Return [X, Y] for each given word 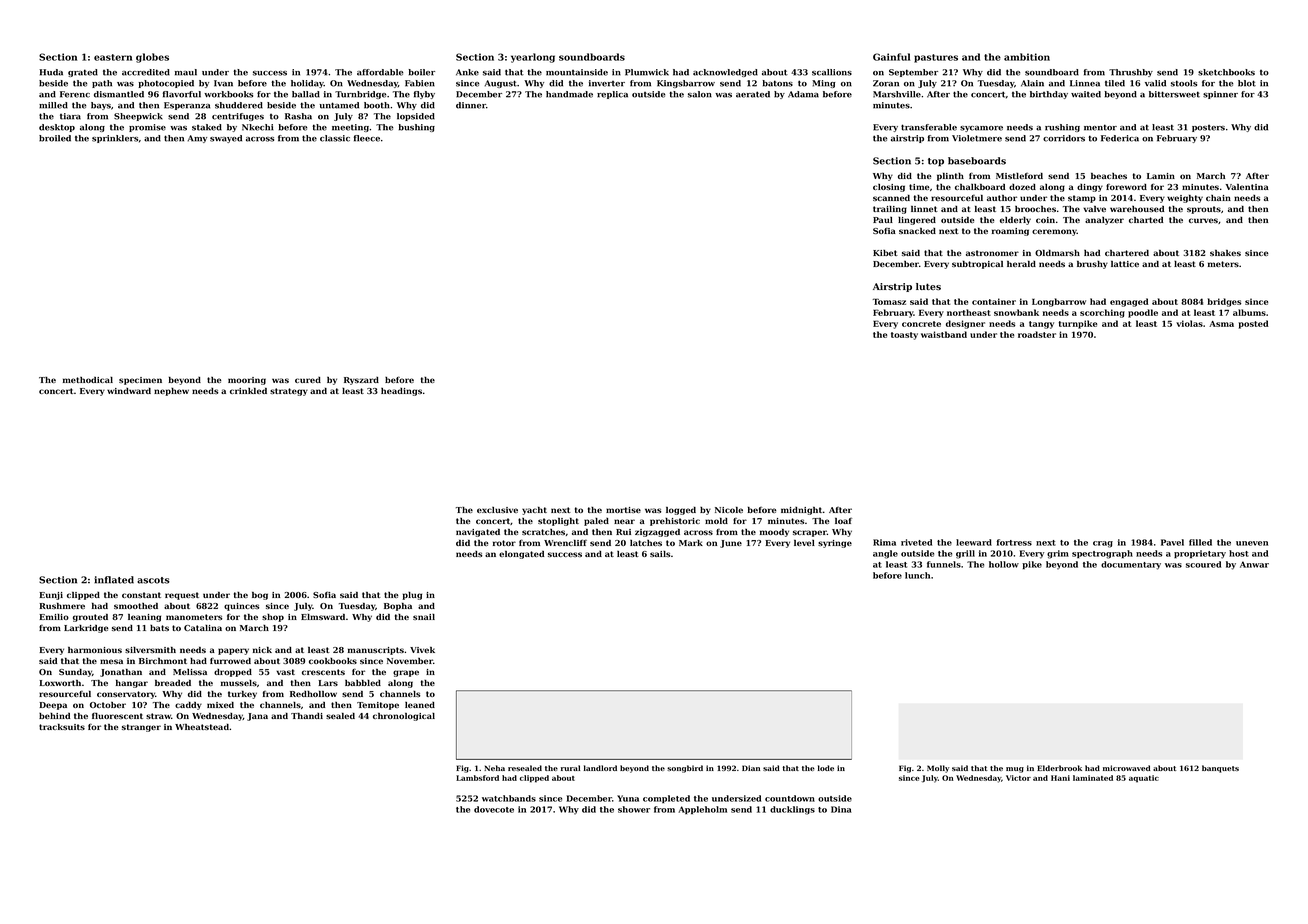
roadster [1037, 334]
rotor [504, 543]
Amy [197, 139]
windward [129, 391]
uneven [1252, 543]
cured [308, 380]
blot [1247, 83]
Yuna [628, 798]
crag [1103, 544]
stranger [141, 728]
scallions [832, 72]
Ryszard [361, 381]
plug [412, 596]
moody [774, 533]
